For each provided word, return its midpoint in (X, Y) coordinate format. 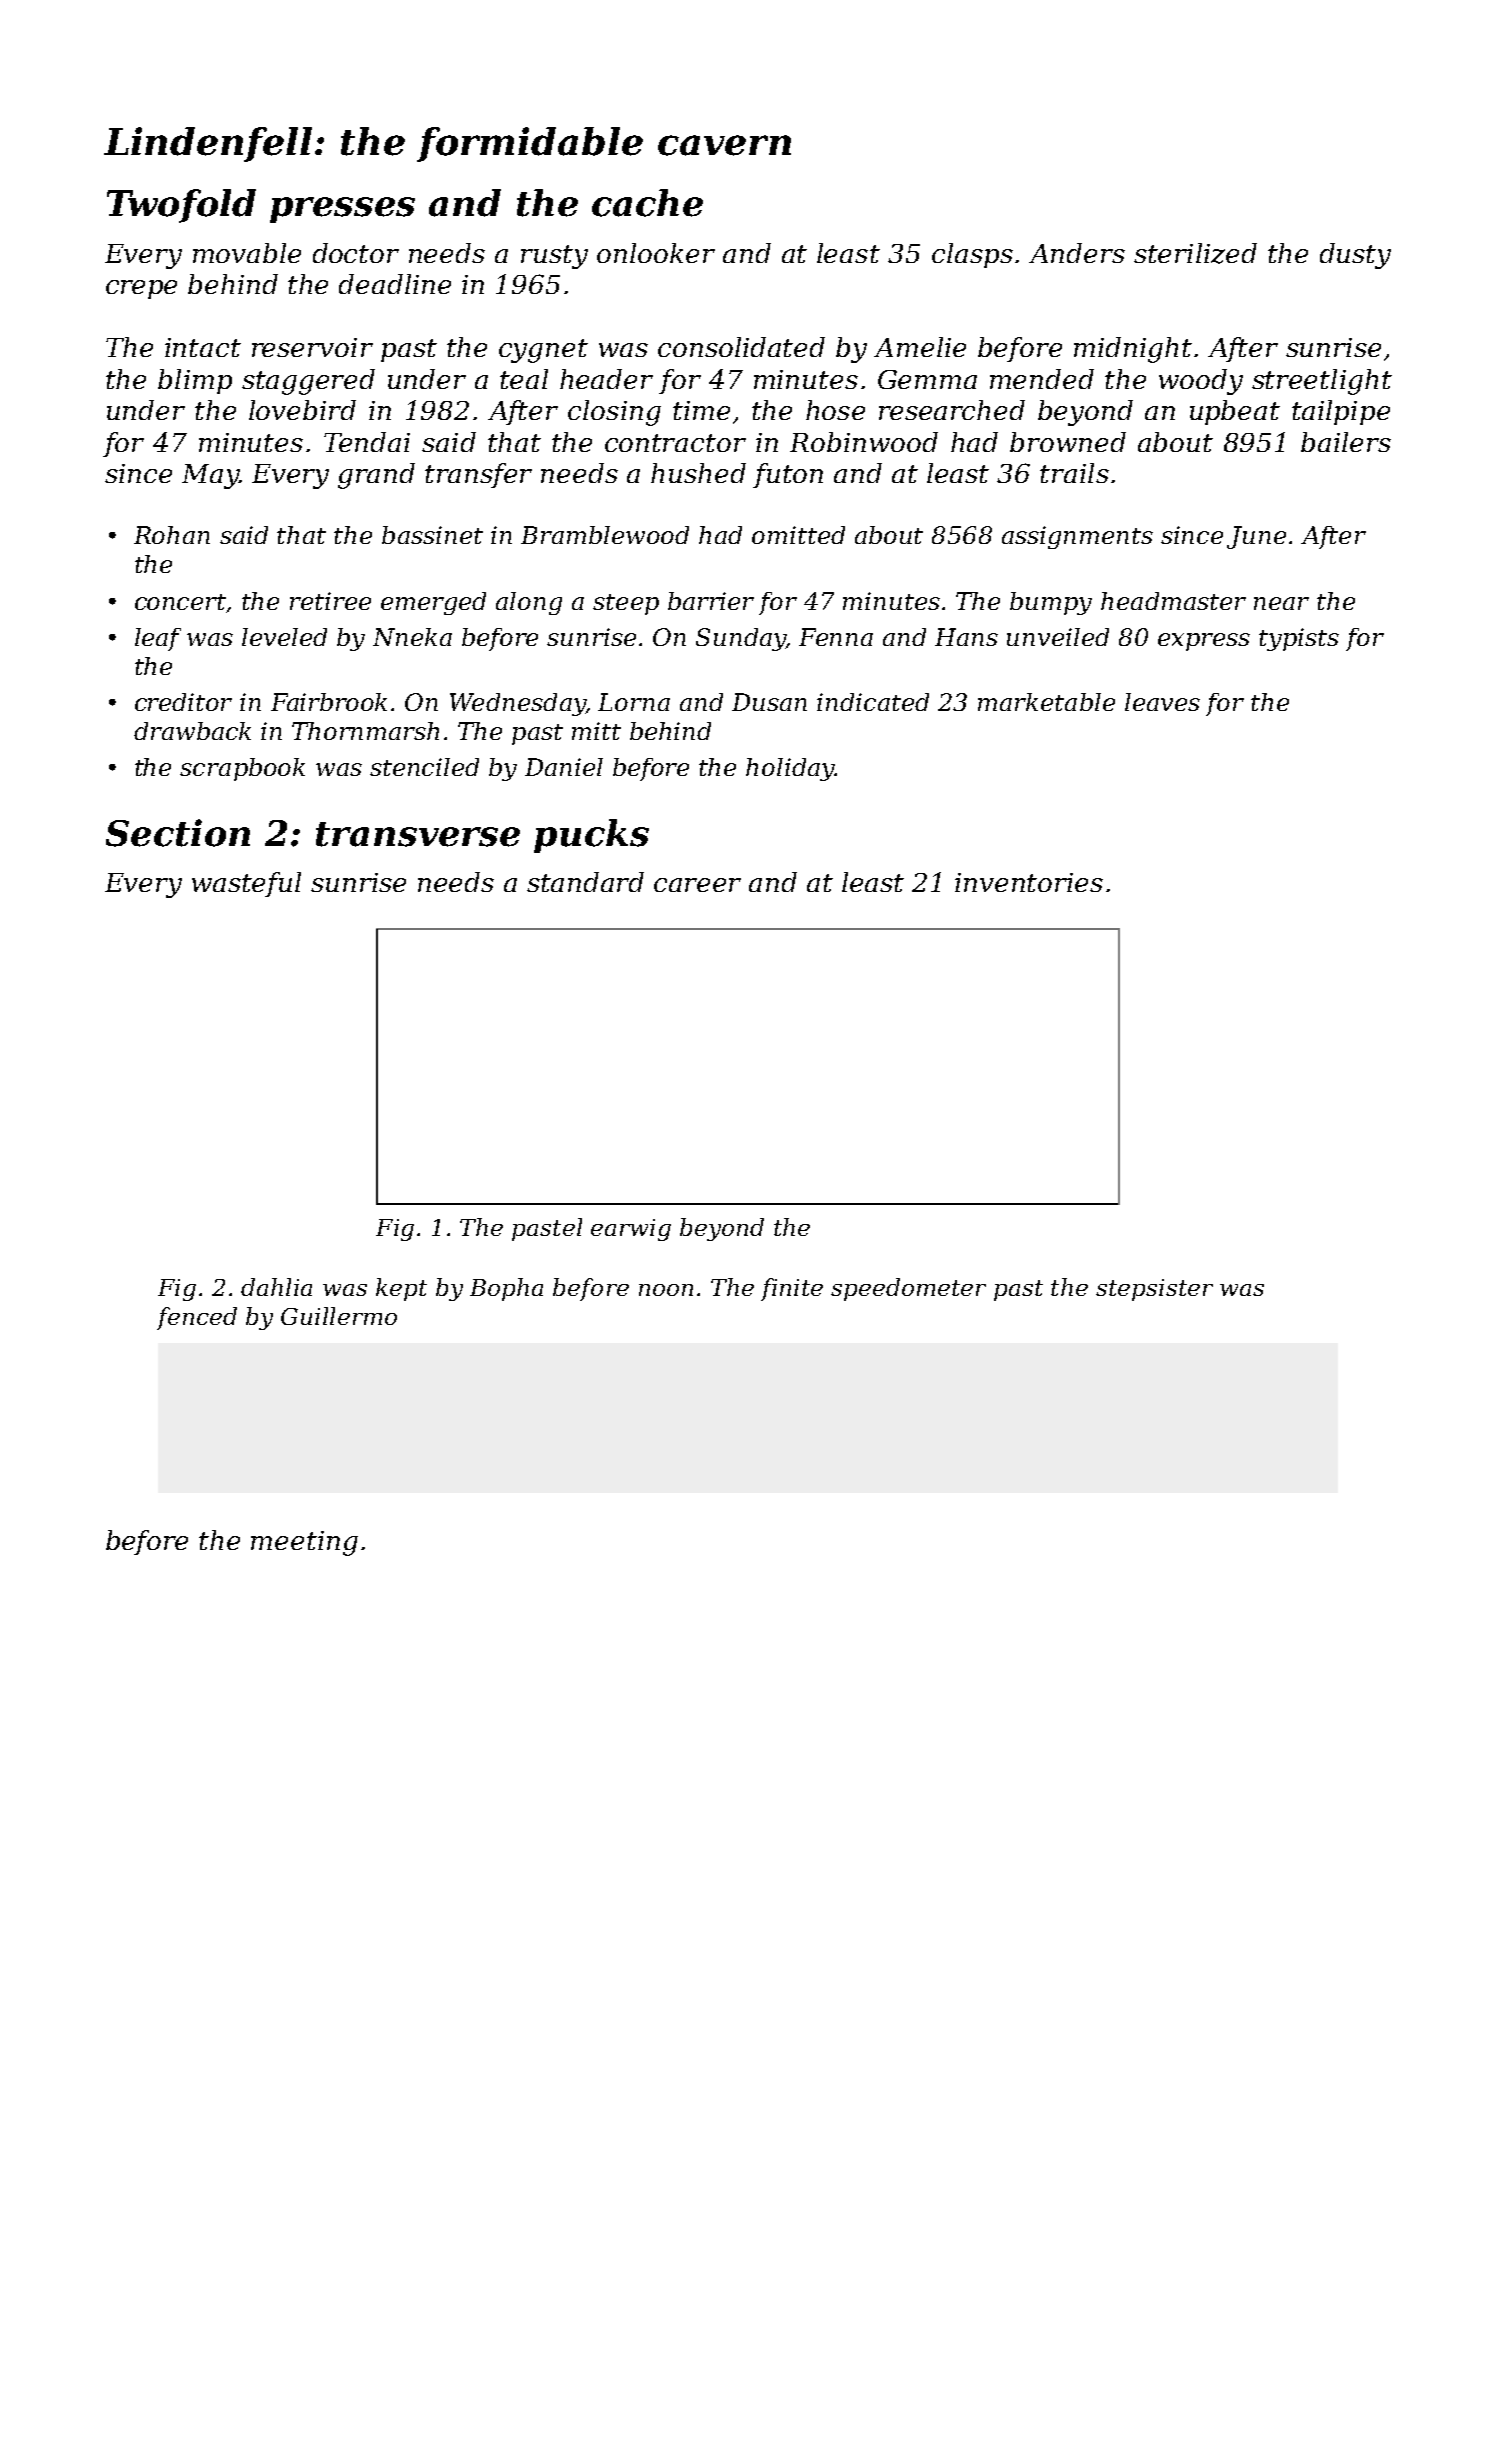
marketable (1046, 702)
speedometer (908, 1289)
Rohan (172, 535)
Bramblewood (605, 535)
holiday (790, 769)
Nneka (412, 637)
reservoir (312, 347)
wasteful (246, 884)
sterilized (1195, 253)
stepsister (1154, 1290)
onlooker (656, 253)
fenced (197, 1318)
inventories (1029, 882)
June (1256, 537)
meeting (304, 1543)
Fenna (836, 637)
